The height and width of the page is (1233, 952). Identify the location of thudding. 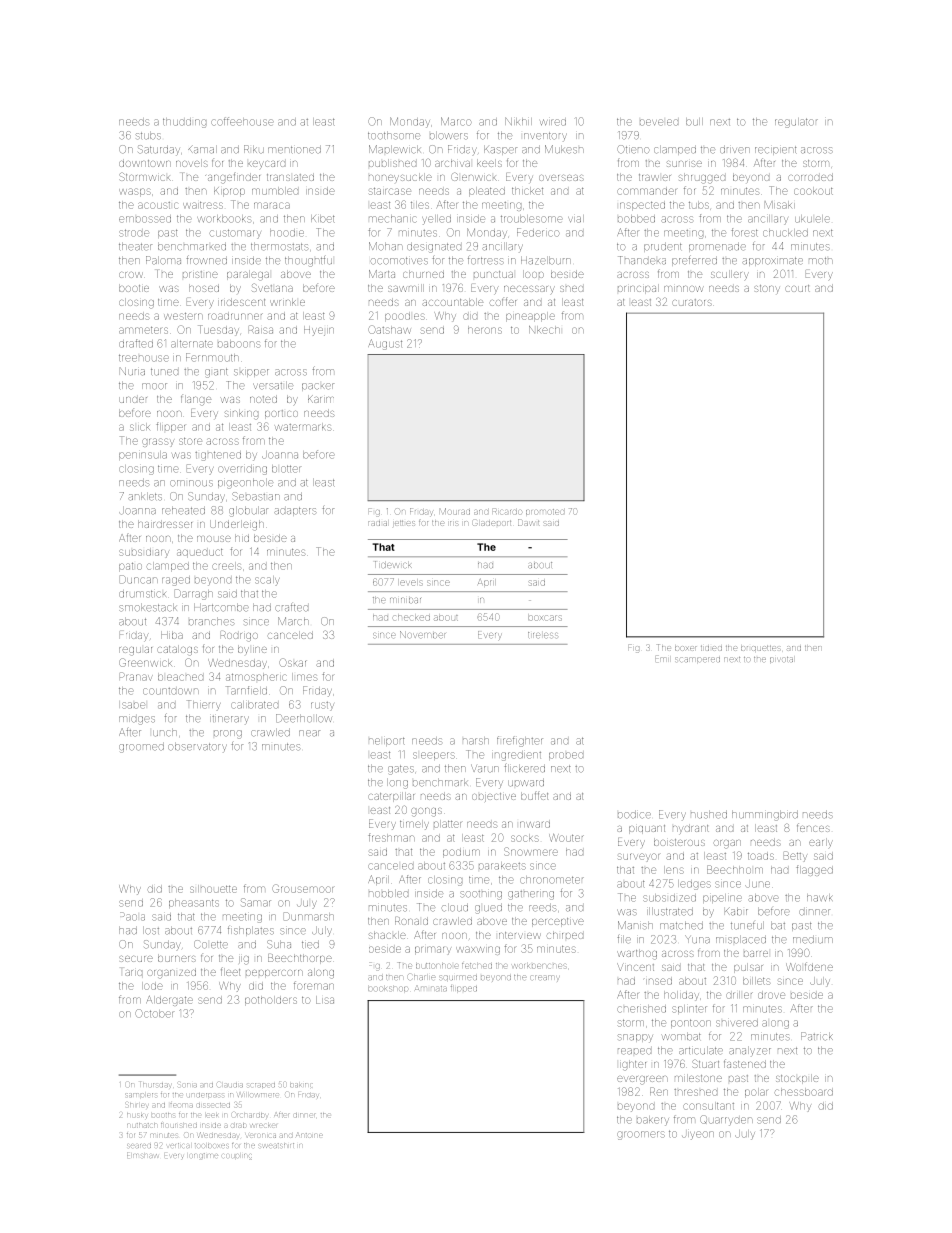
(184, 123).
